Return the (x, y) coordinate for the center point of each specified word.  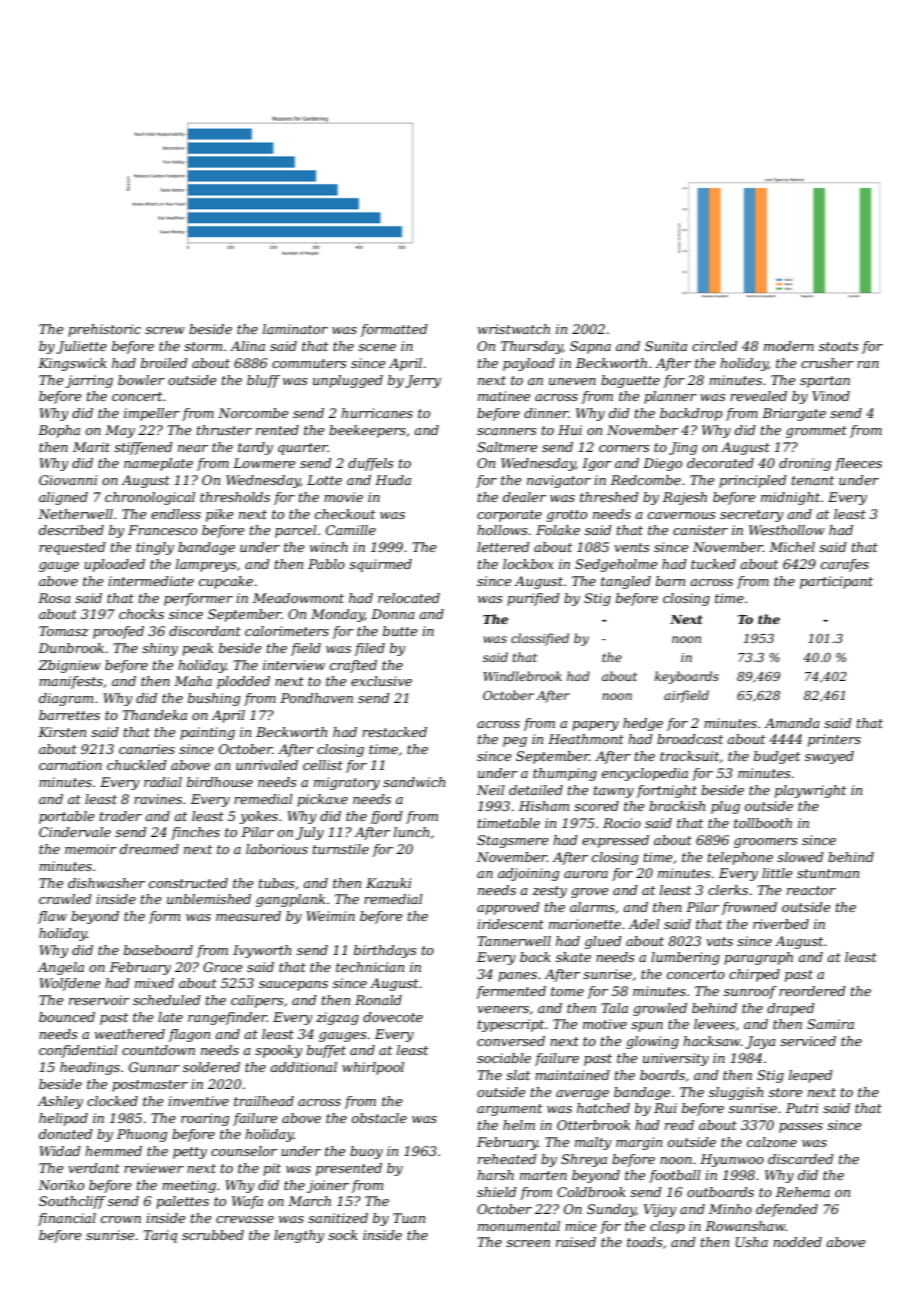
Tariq (160, 1236)
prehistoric (104, 330)
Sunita (666, 346)
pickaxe (322, 800)
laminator (295, 329)
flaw (52, 917)
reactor (811, 890)
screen (528, 1243)
